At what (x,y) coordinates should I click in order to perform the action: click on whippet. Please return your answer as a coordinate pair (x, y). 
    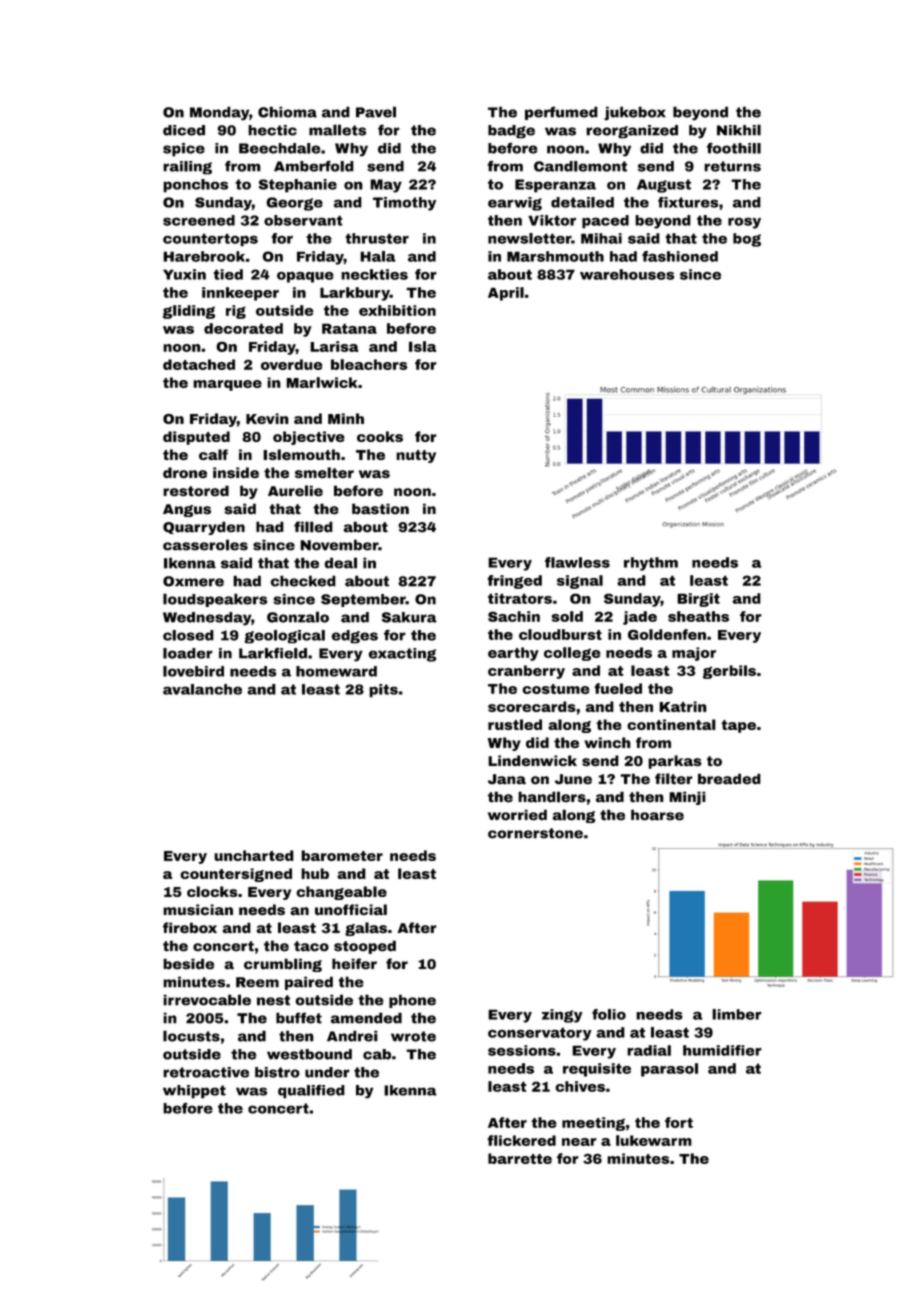
    Looking at the image, I should click on (194, 1092).
